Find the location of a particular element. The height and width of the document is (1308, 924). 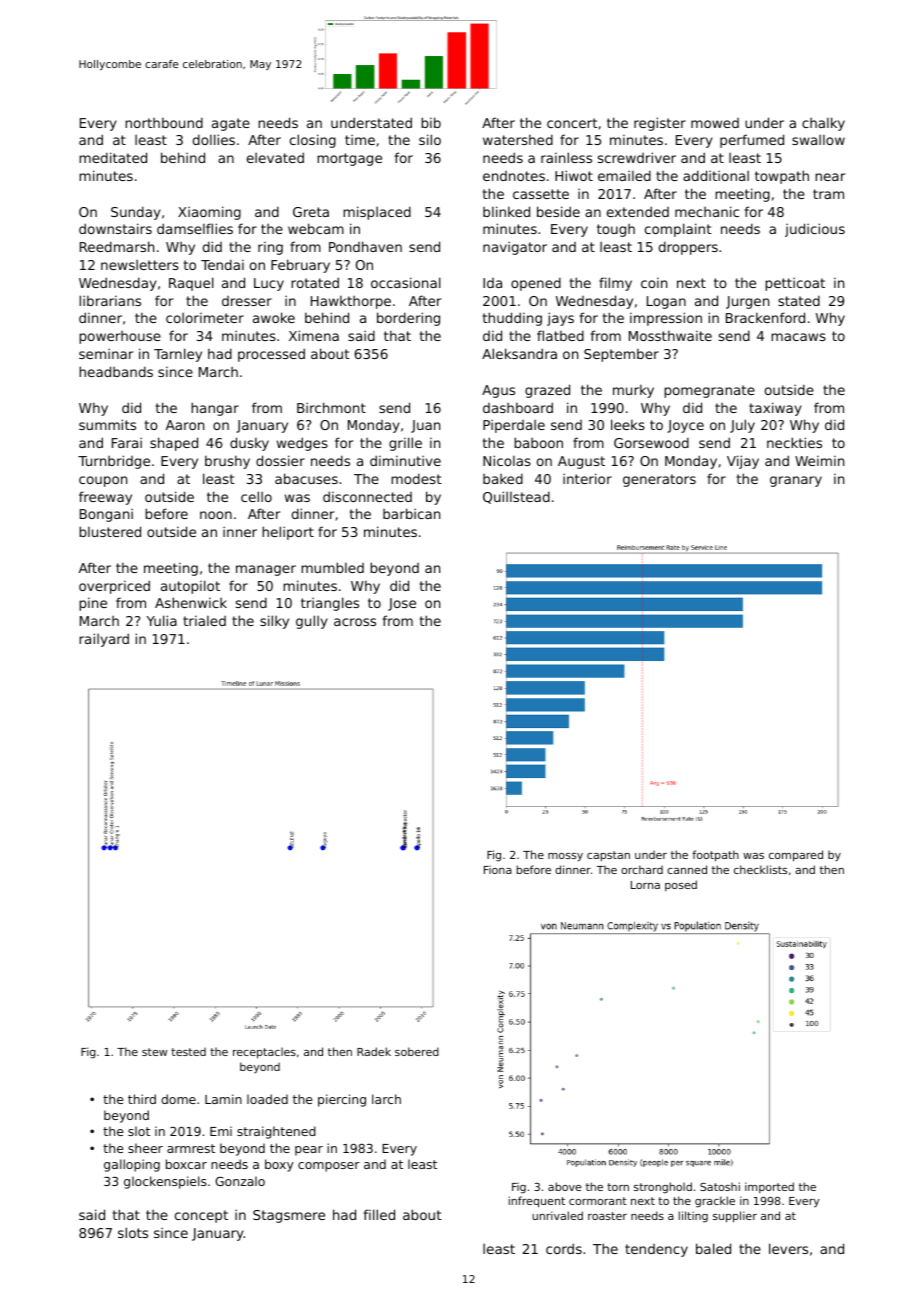

bib is located at coordinates (431, 122).
